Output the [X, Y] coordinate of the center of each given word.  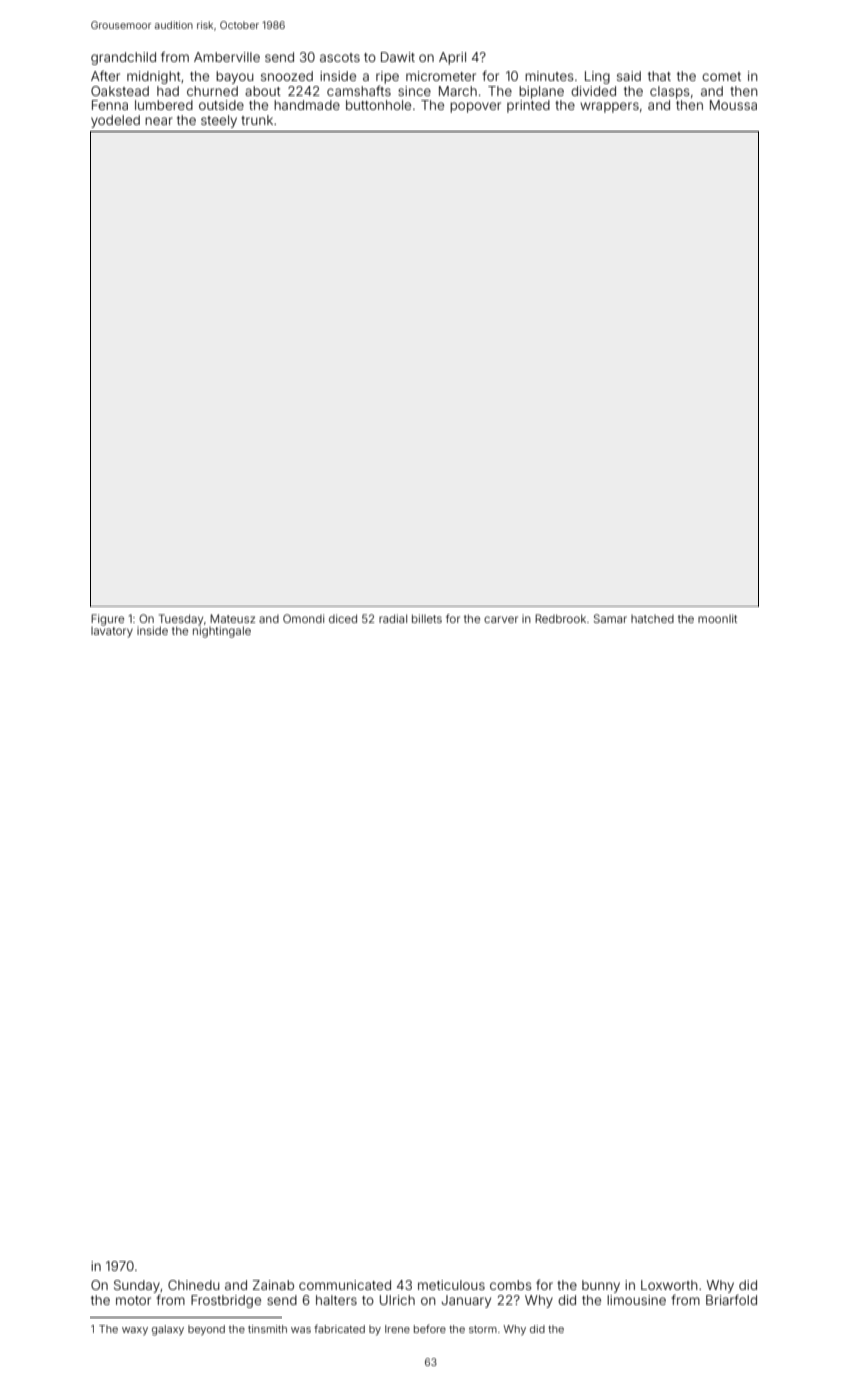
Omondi [303, 618]
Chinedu [194, 1285]
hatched [652, 619]
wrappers [609, 107]
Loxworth [669, 1285]
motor [133, 1300]
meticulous [451, 1285]
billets [427, 618]
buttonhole [378, 105]
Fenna [110, 105]
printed [528, 106]
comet [721, 76]
